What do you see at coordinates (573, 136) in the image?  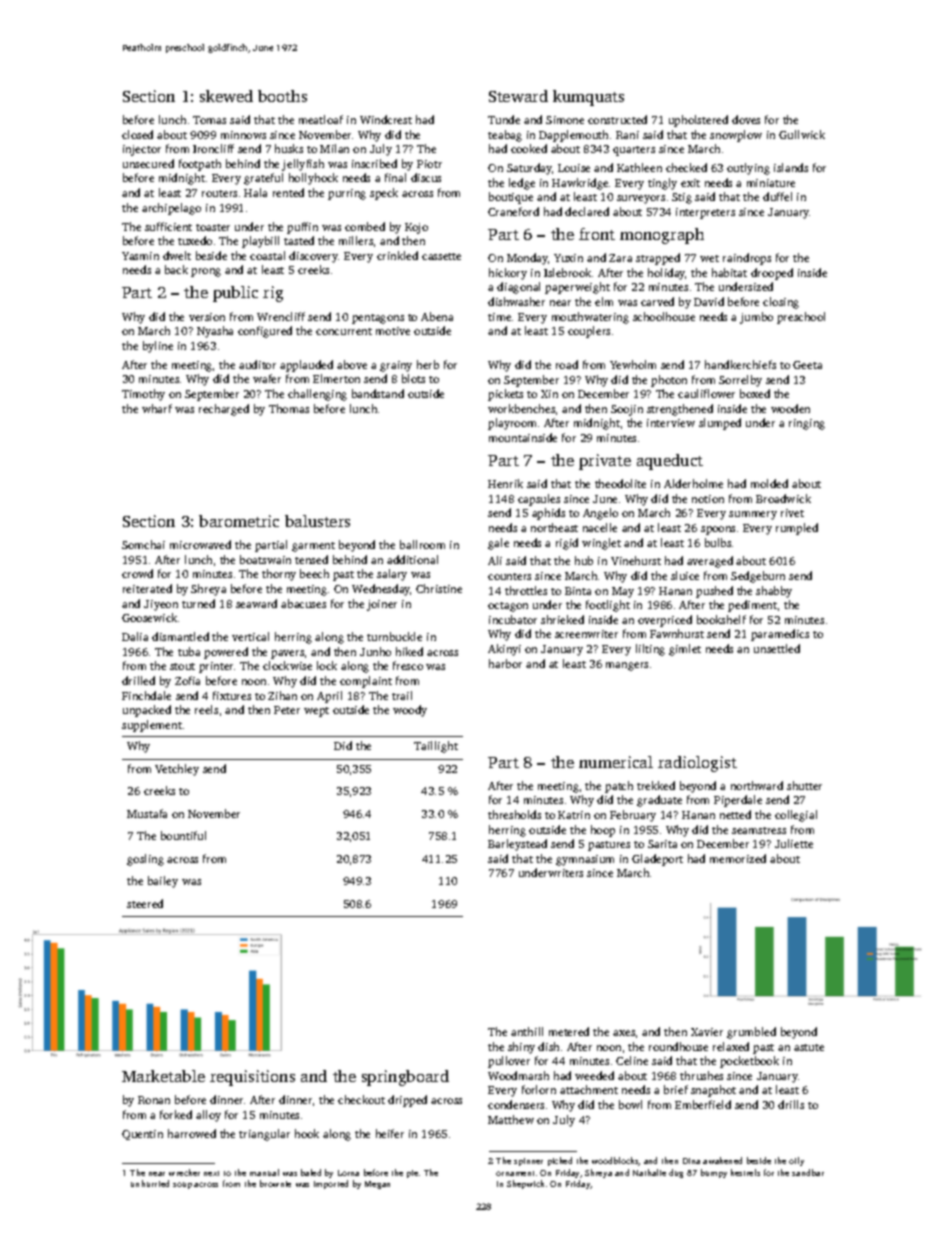 I see `Dapplemouth` at bounding box center [573, 136].
